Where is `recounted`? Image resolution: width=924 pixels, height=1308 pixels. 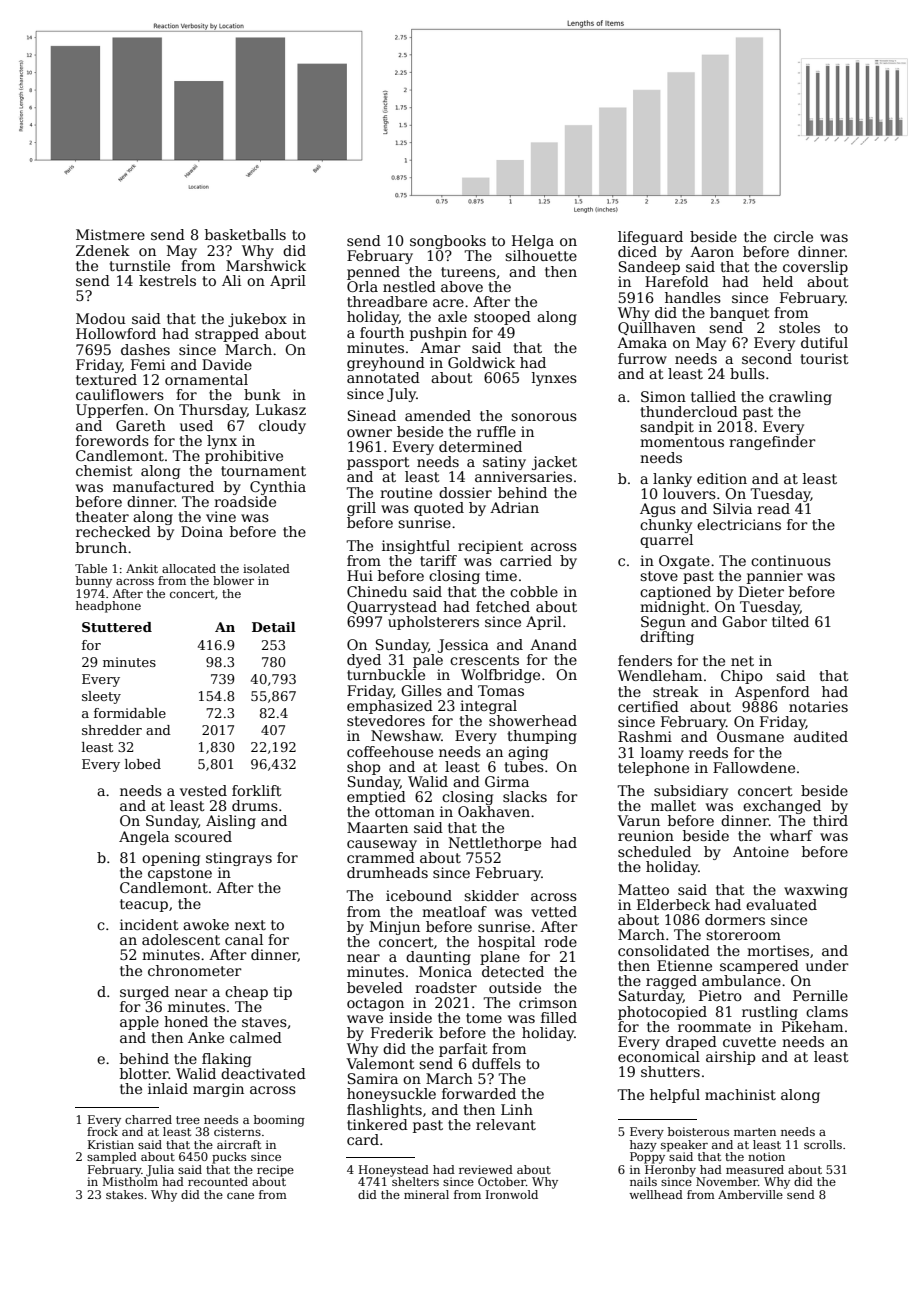
recounted is located at coordinates (218, 1181).
